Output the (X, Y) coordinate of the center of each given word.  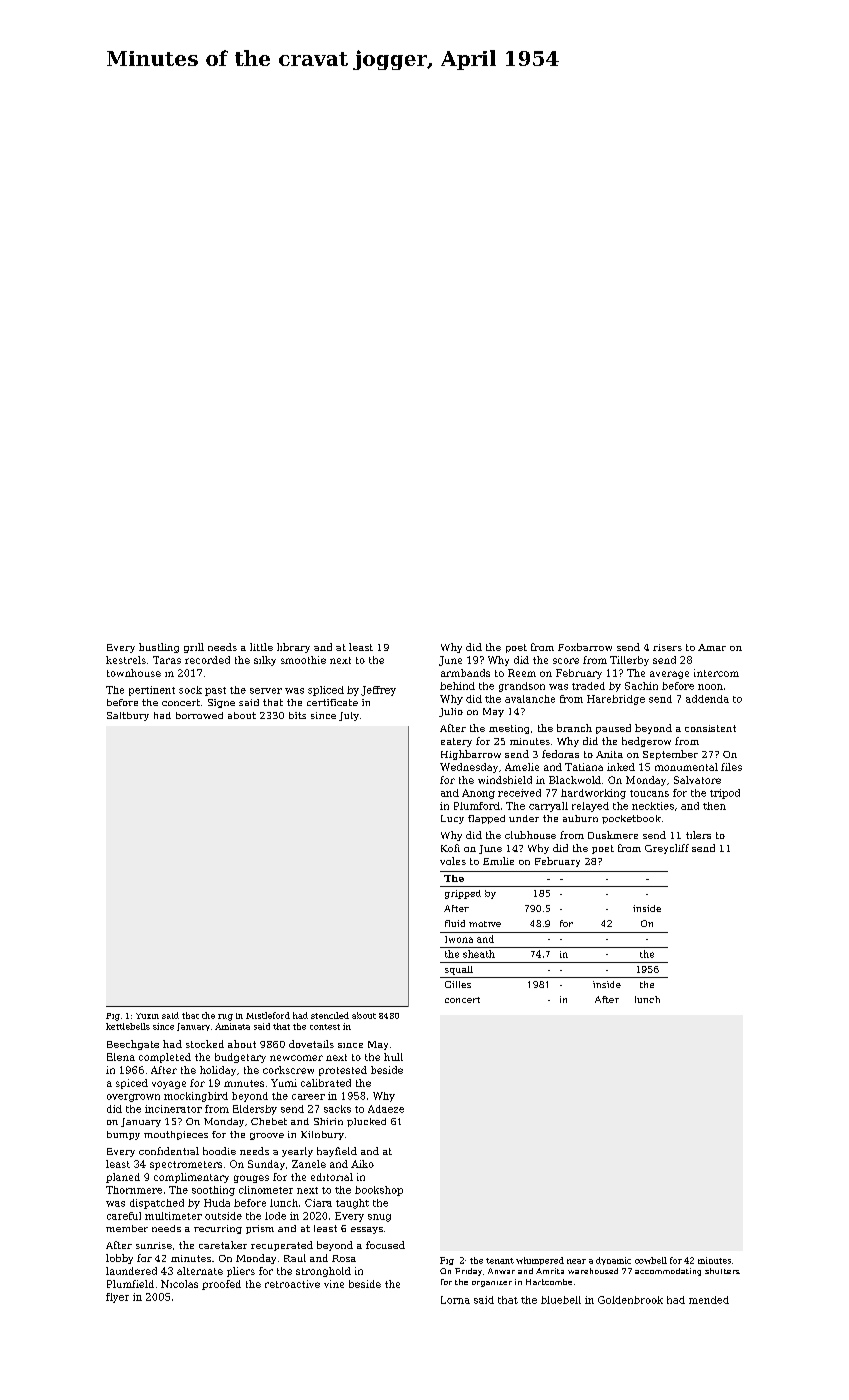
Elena (121, 1057)
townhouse (134, 673)
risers (667, 647)
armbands (465, 673)
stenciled (330, 1015)
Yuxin (147, 1016)
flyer (117, 1298)
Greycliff (667, 849)
